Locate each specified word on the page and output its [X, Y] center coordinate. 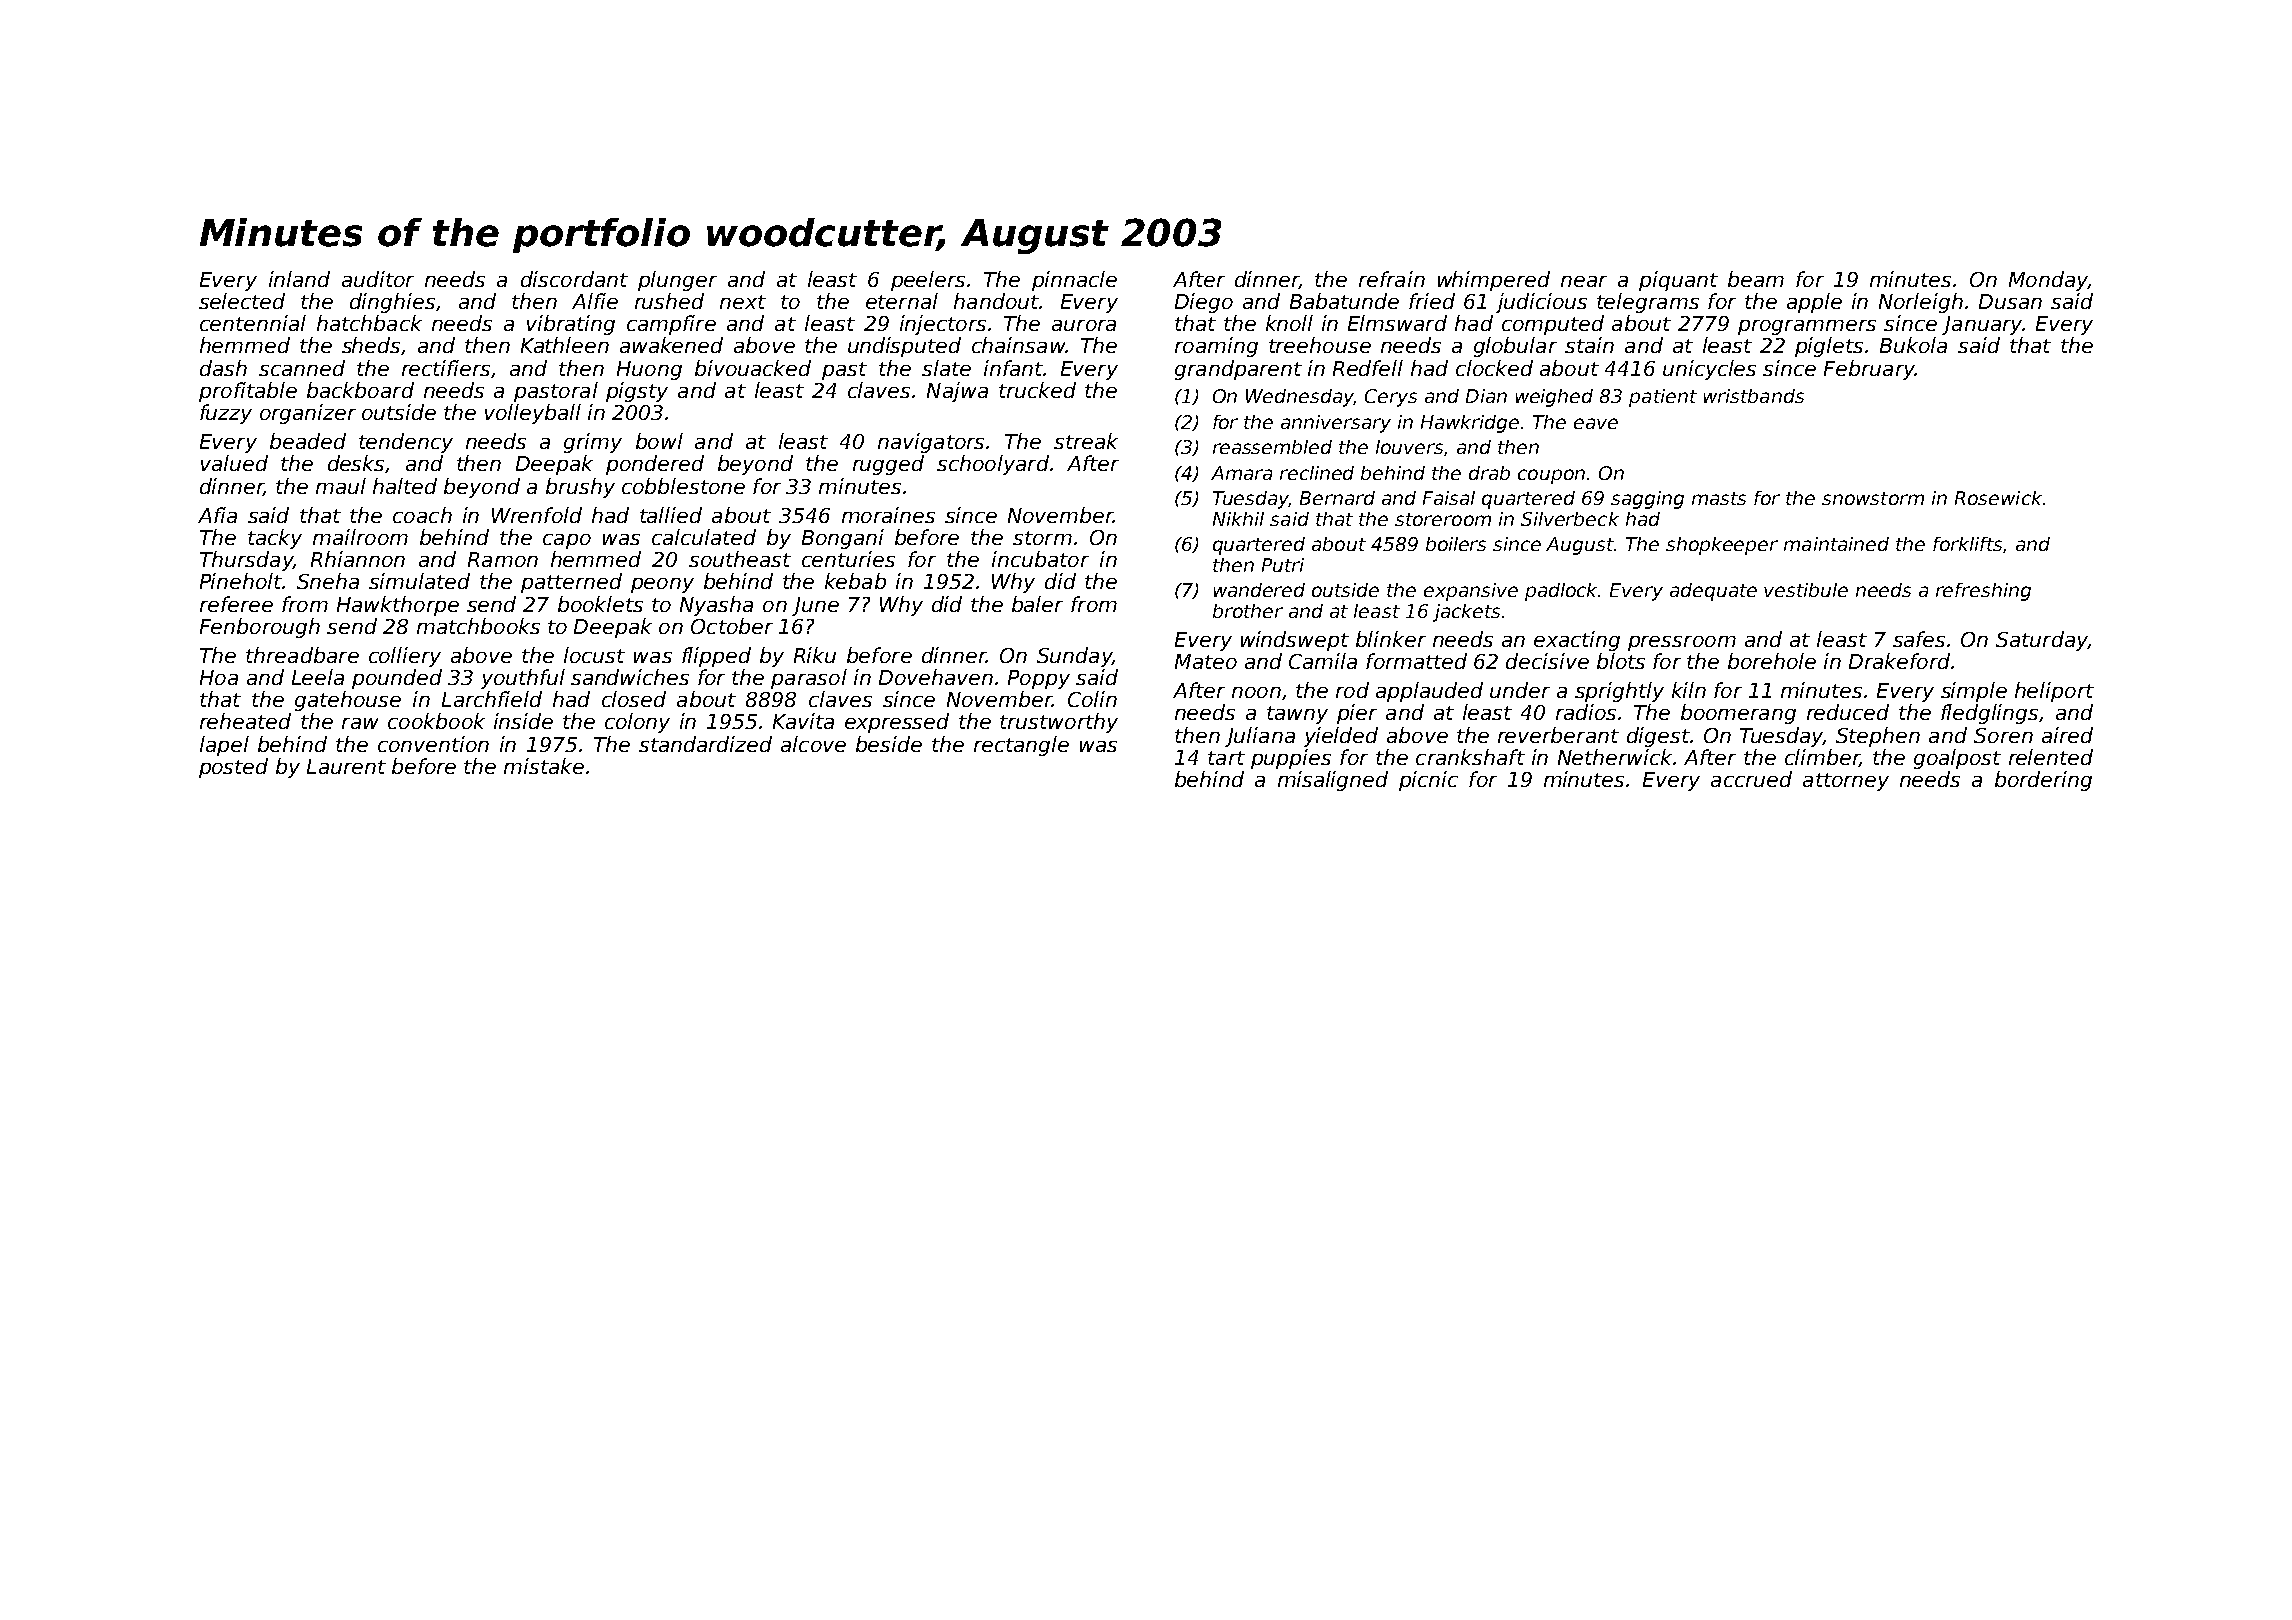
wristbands [1754, 396]
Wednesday [1300, 398]
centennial [253, 323]
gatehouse [348, 701]
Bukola [1913, 345]
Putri [1283, 565]
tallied [671, 515]
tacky [275, 539]
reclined [1317, 473]
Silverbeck [1570, 519]
